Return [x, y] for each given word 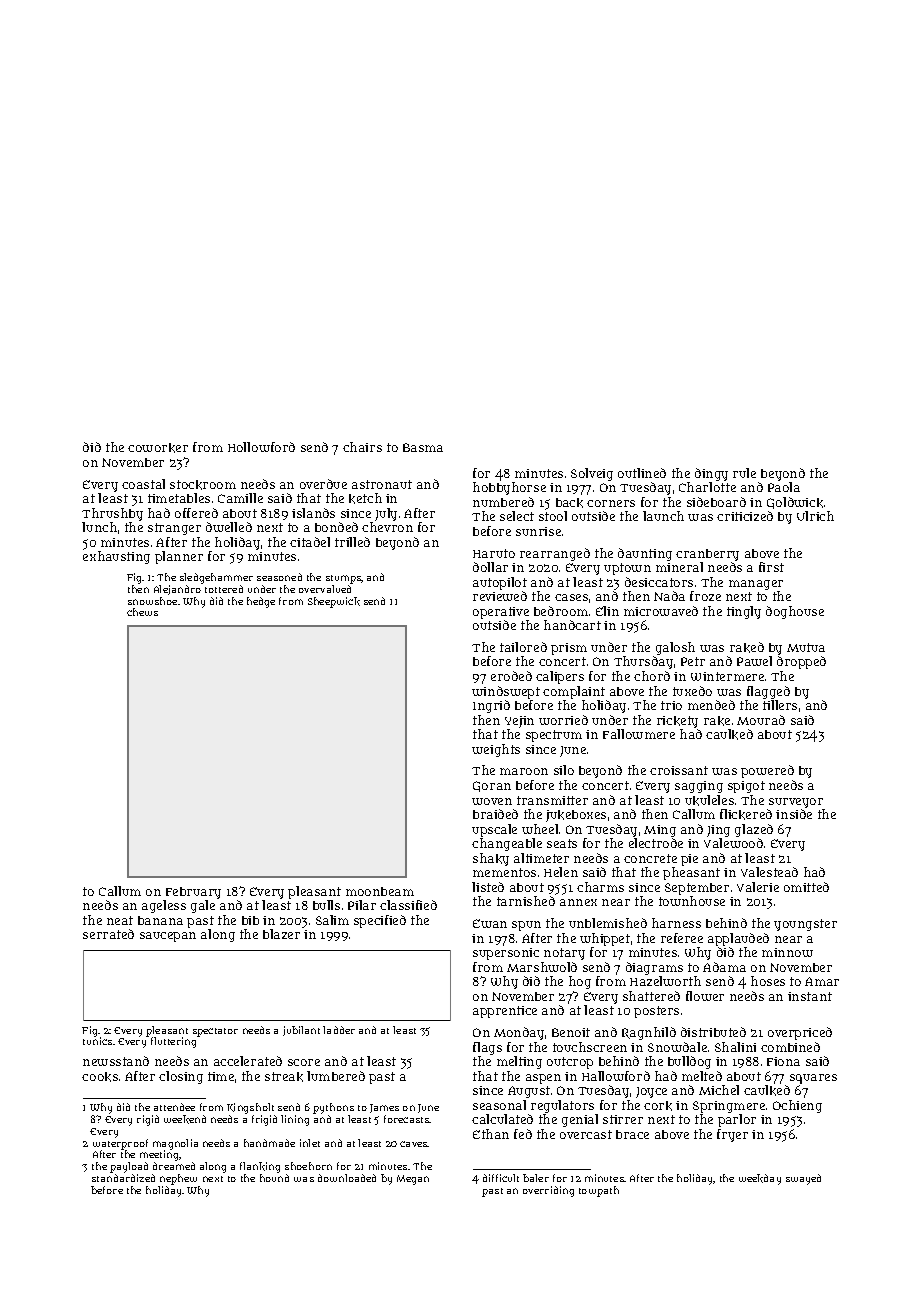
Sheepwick [334, 602]
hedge [261, 602]
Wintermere [727, 676]
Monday [519, 1033]
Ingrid [491, 706]
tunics [97, 1041]
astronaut [382, 484]
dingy [711, 474]
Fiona [783, 1061]
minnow [787, 952]
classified [408, 905]
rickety [677, 722]
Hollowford [261, 447]
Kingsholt [250, 1108]
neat [120, 920]
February [193, 893]
